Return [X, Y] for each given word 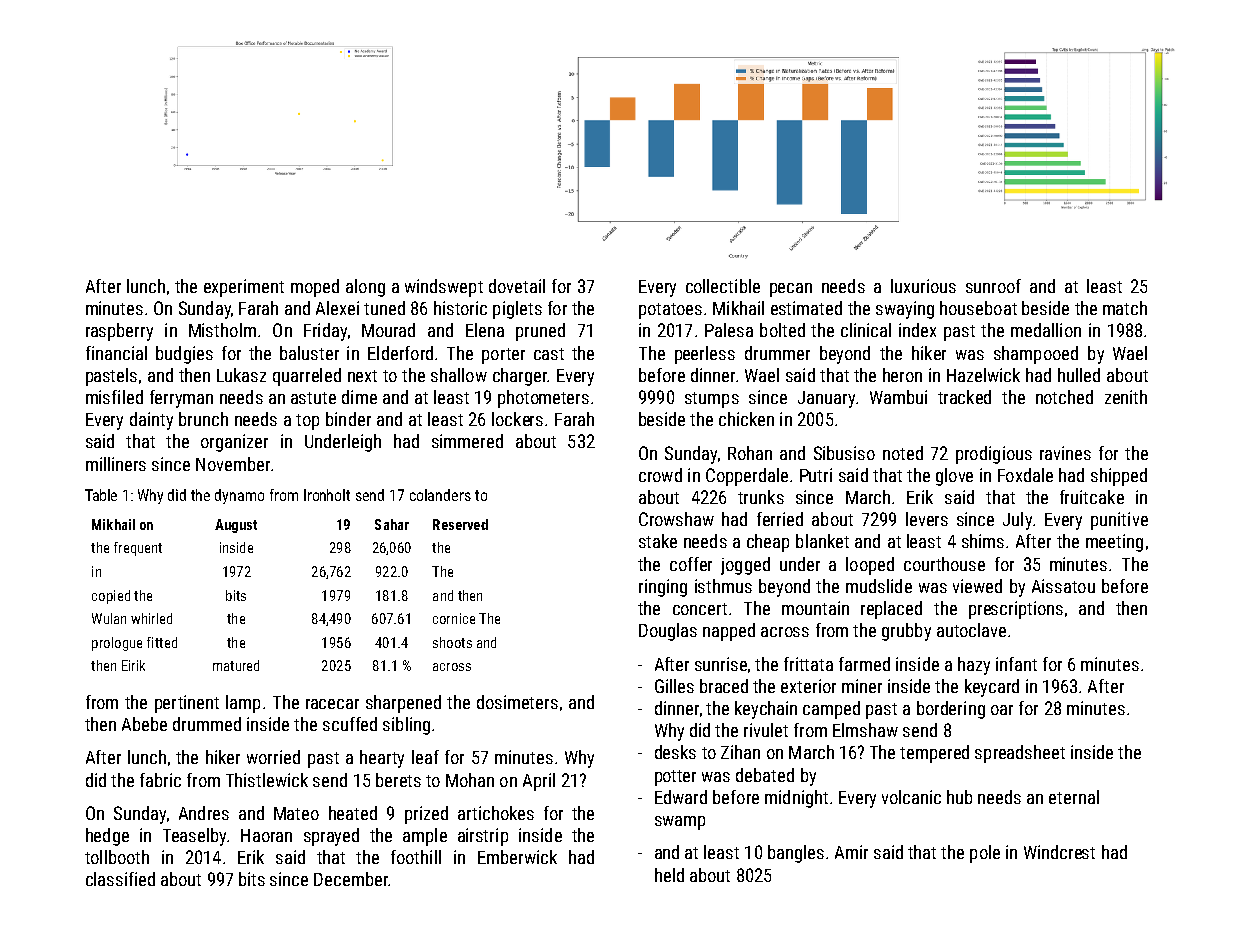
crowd [660, 475]
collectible [723, 286]
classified [120, 879]
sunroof [993, 286]
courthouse [944, 564]
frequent [138, 549]
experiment [244, 288]
